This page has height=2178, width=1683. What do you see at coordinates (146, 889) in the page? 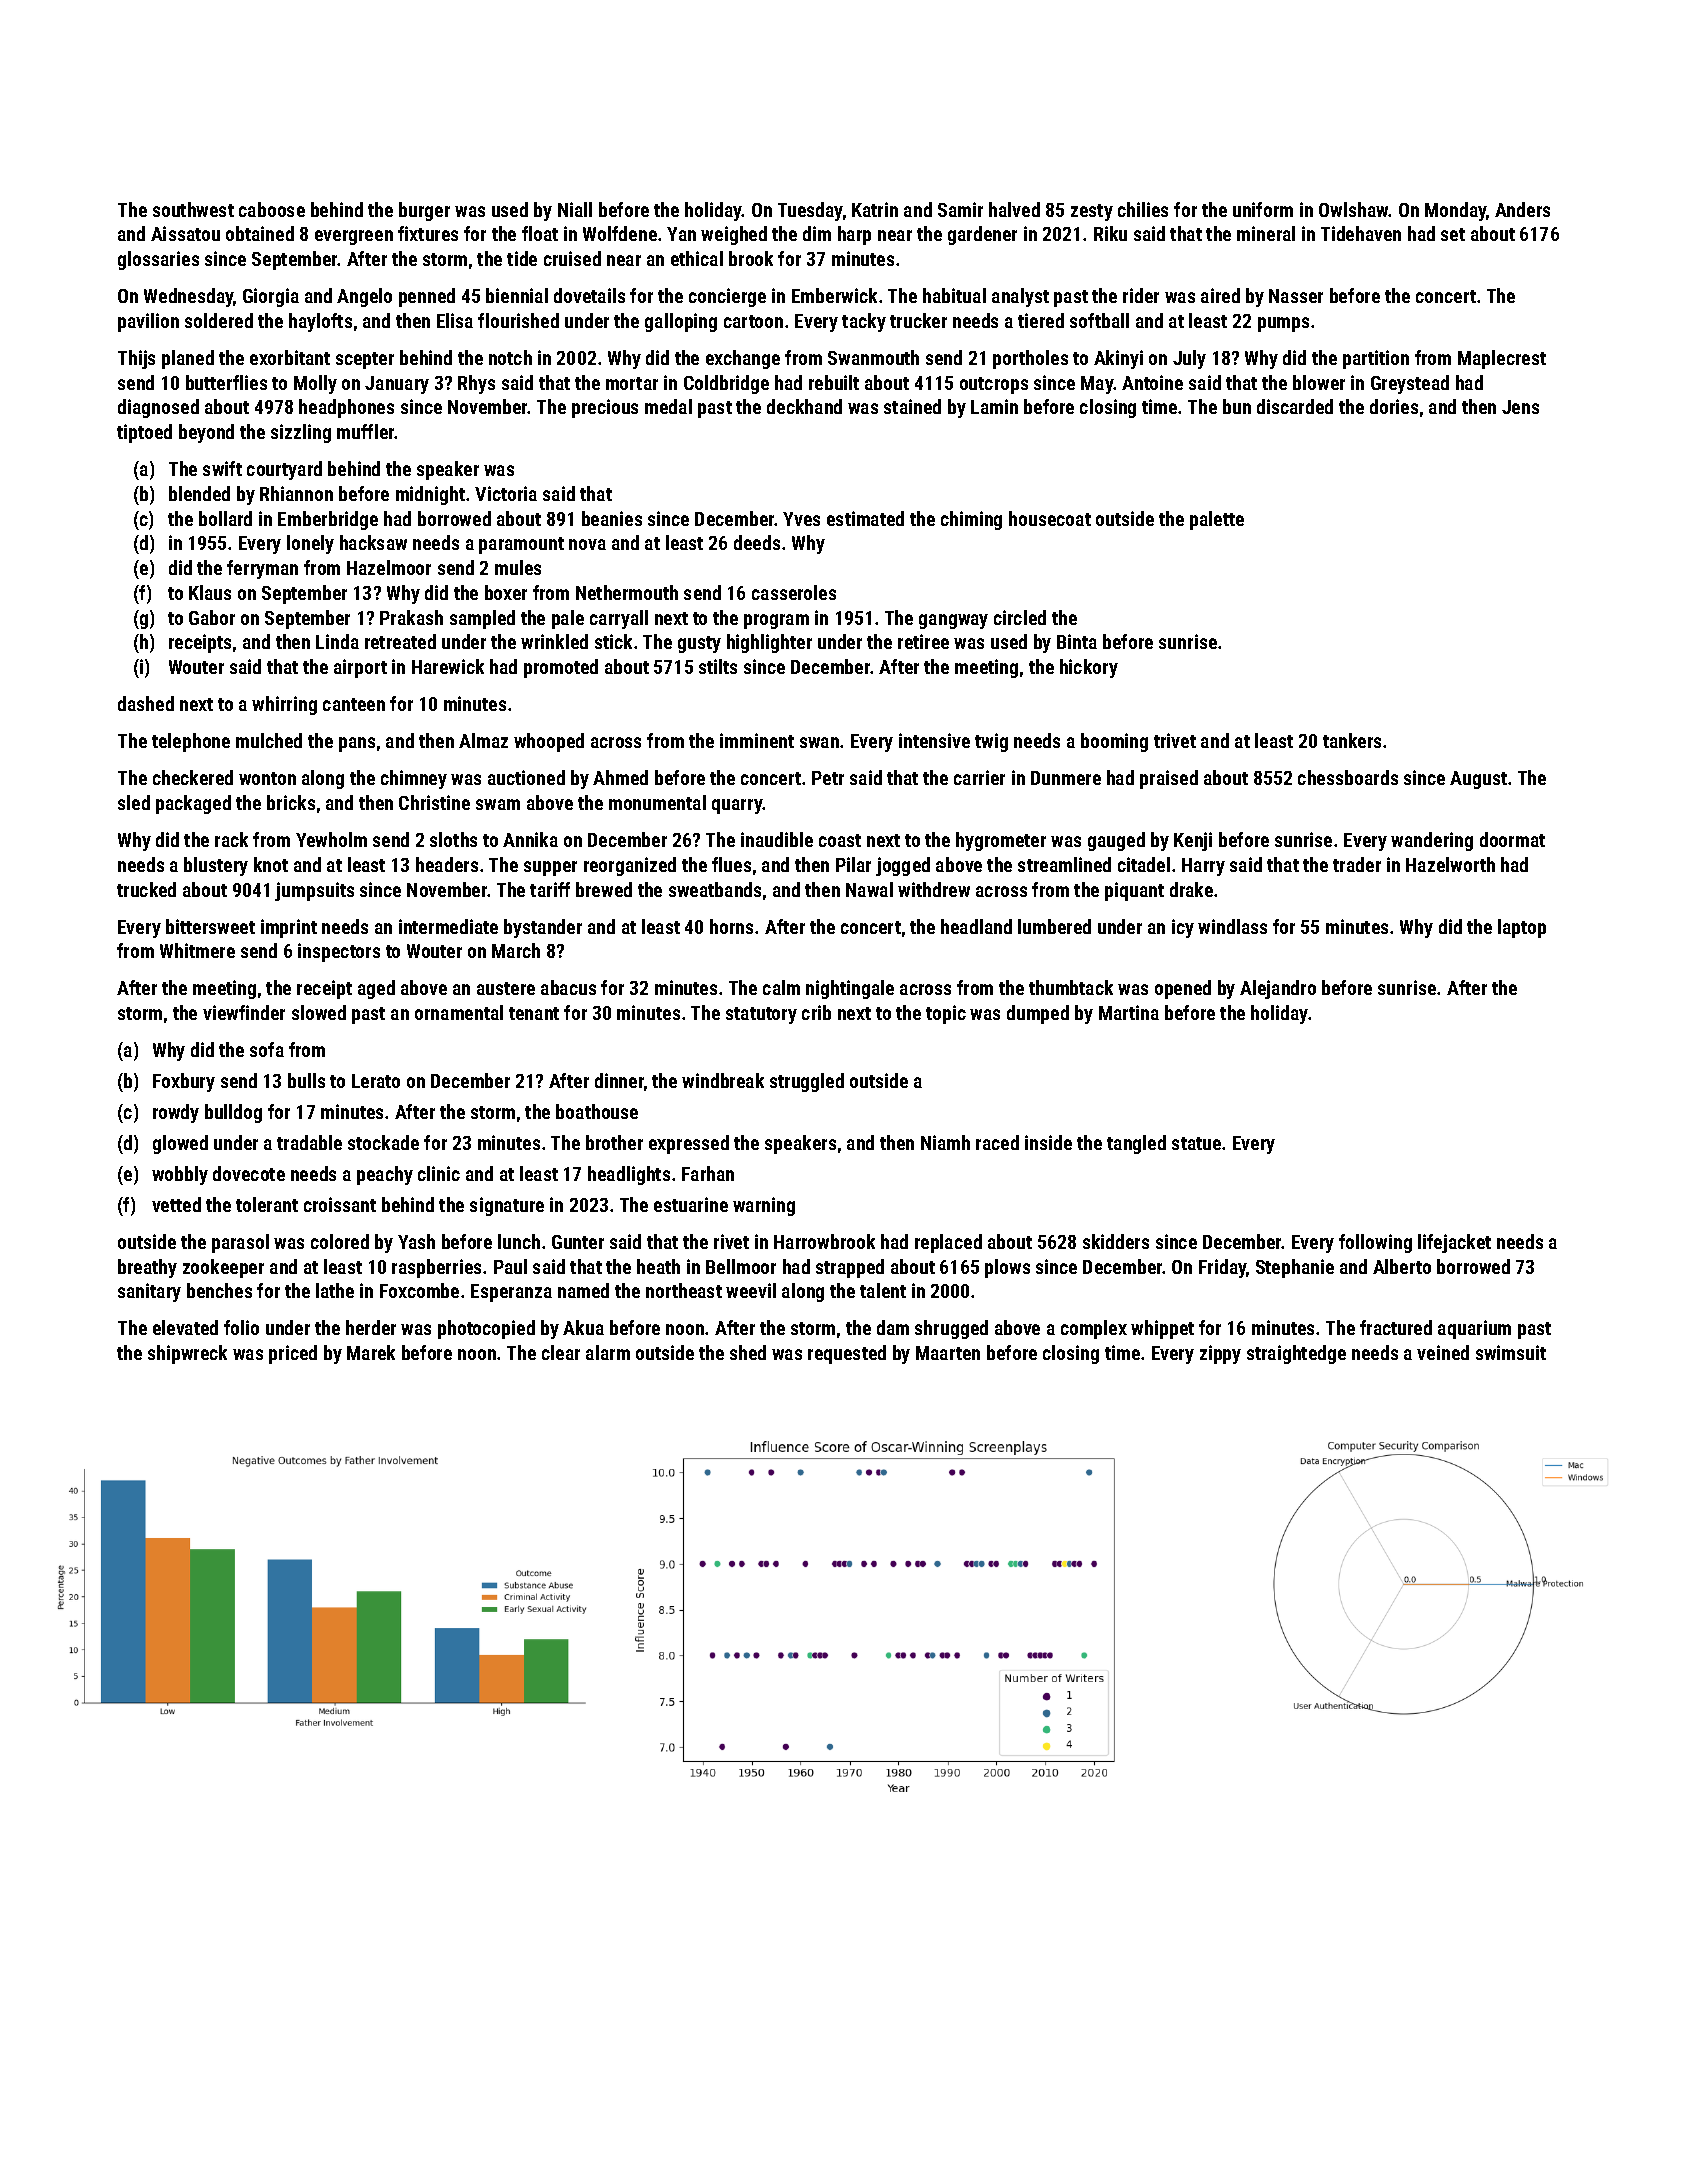
I see `trucked` at bounding box center [146, 889].
